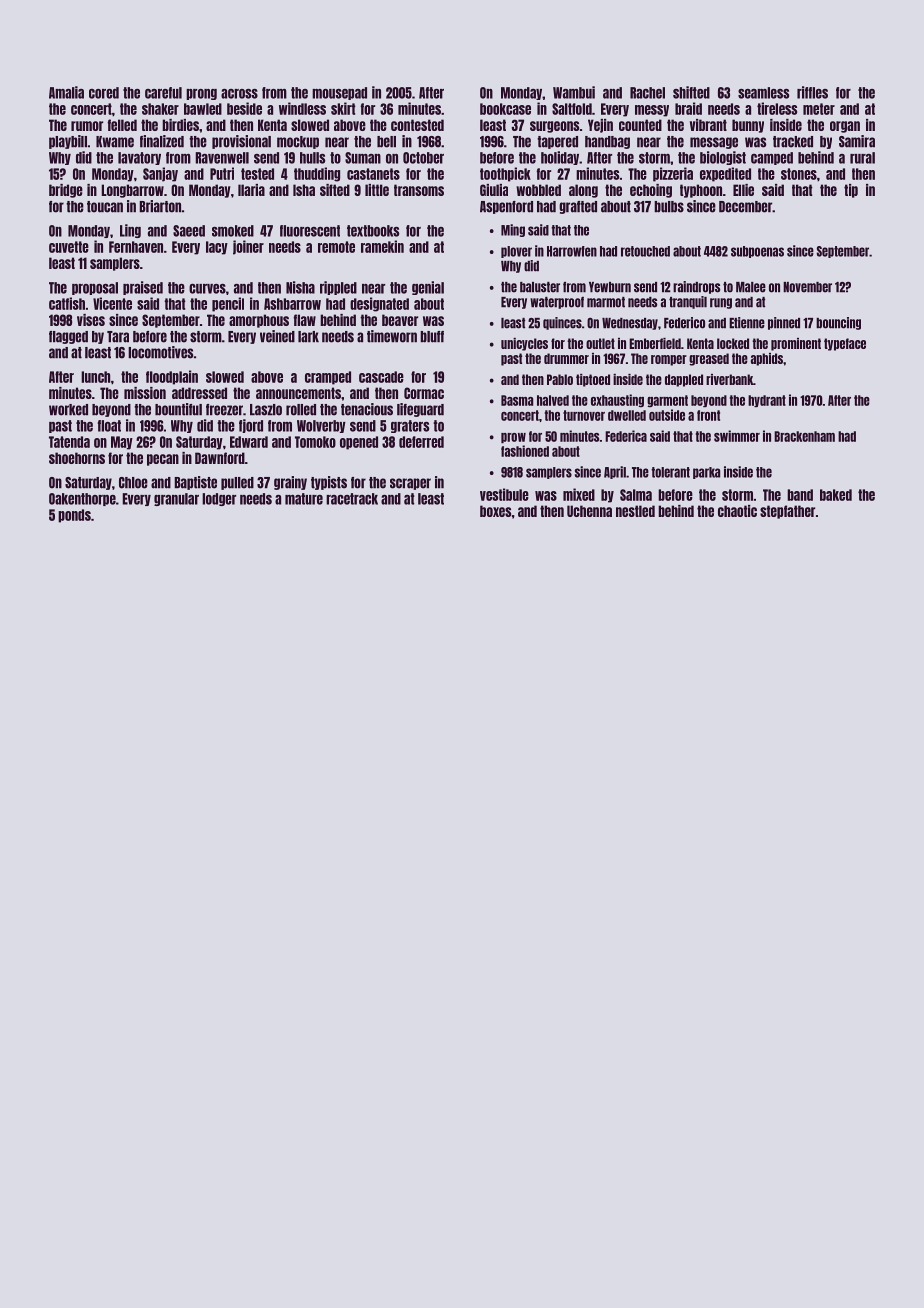 This document has height=1308, width=924. Describe the element at coordinates (729, 379) in the document. I see `riverbank` at that location.
